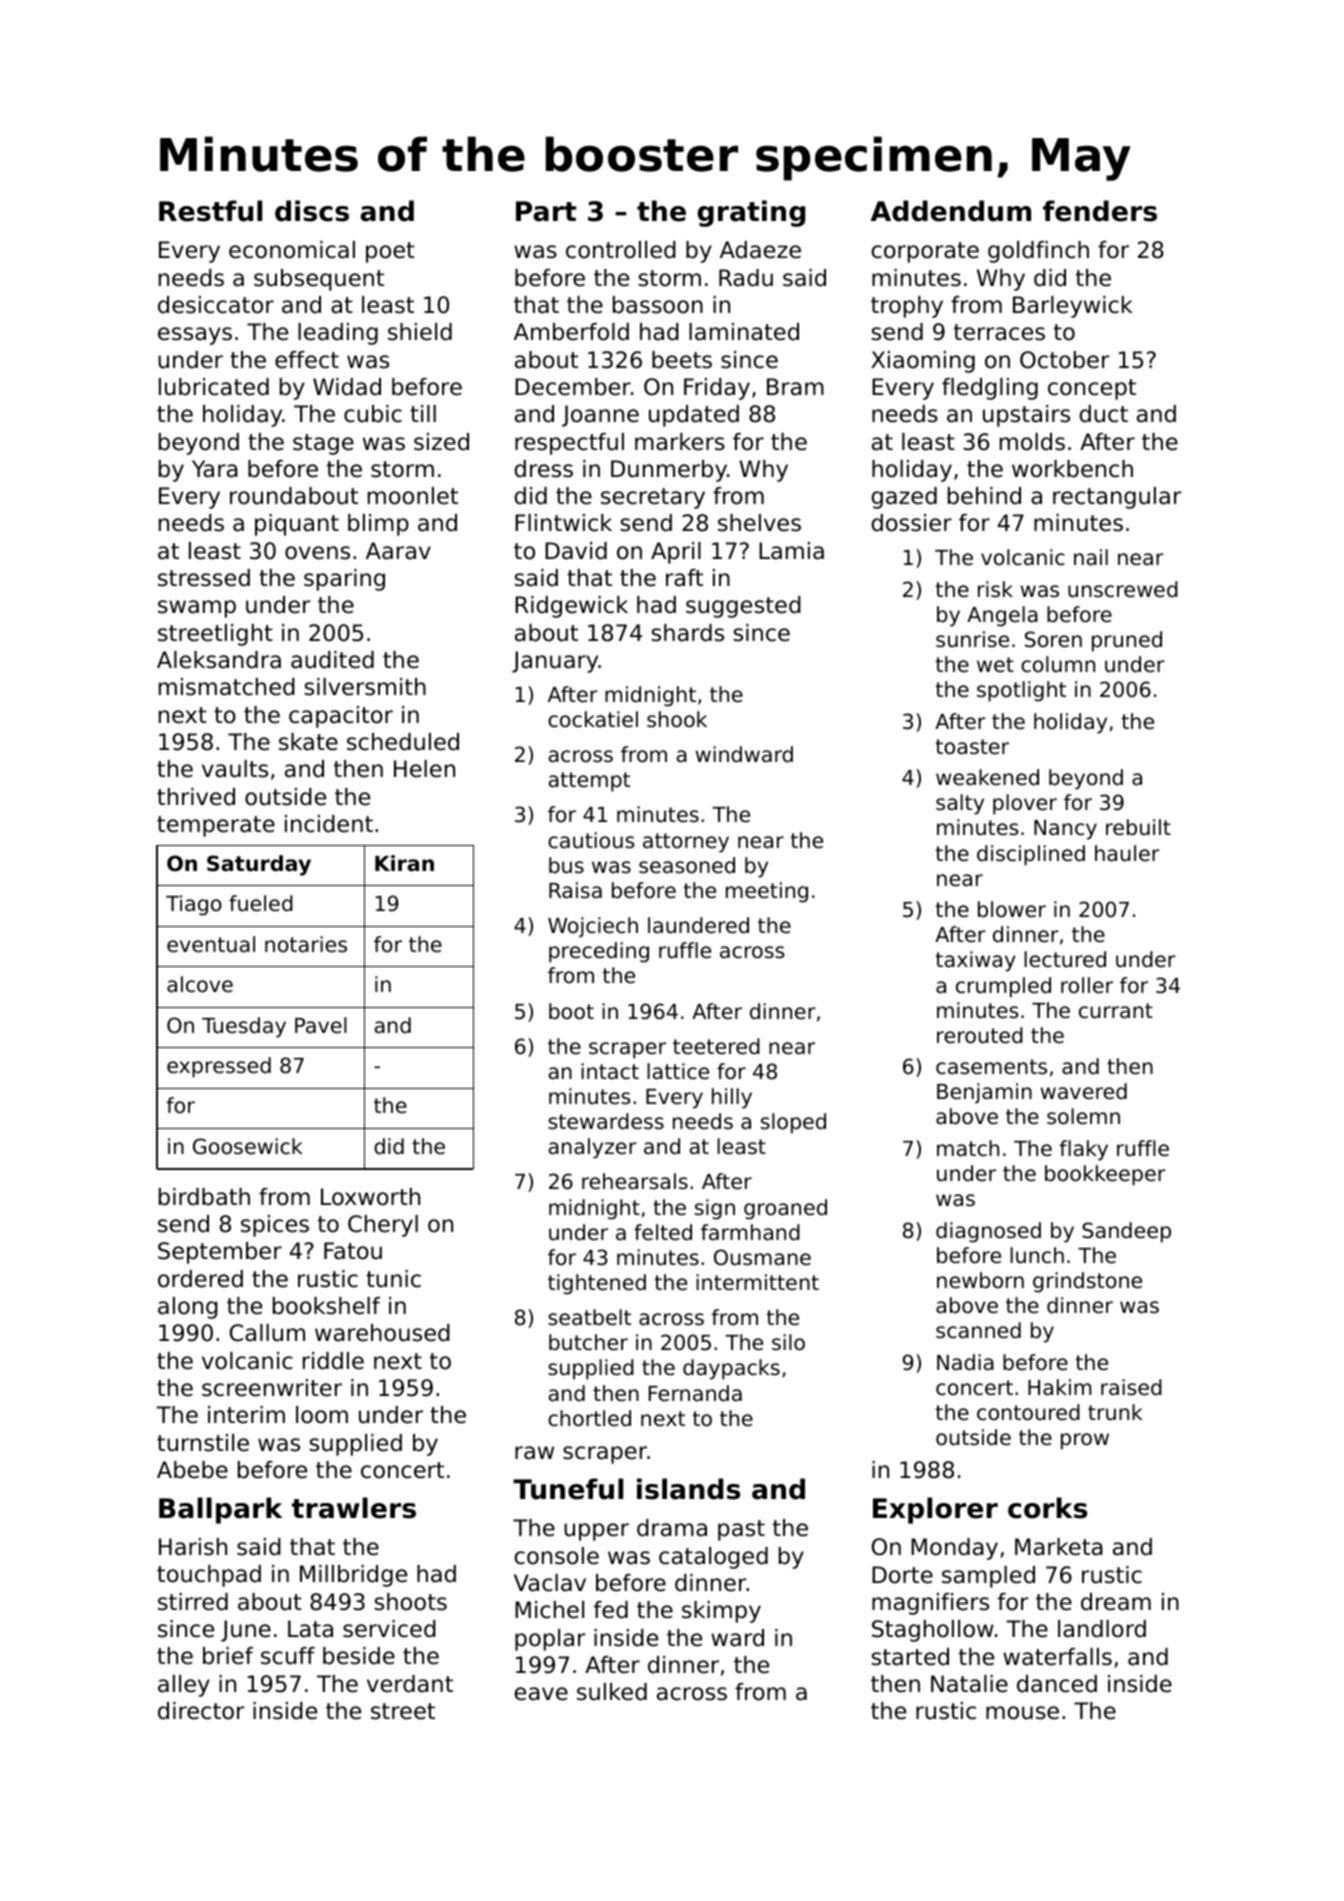  What do you see at coordinates (204, 1197) in the document?
I see `birdbath` at bounding box center [204, 1197].
